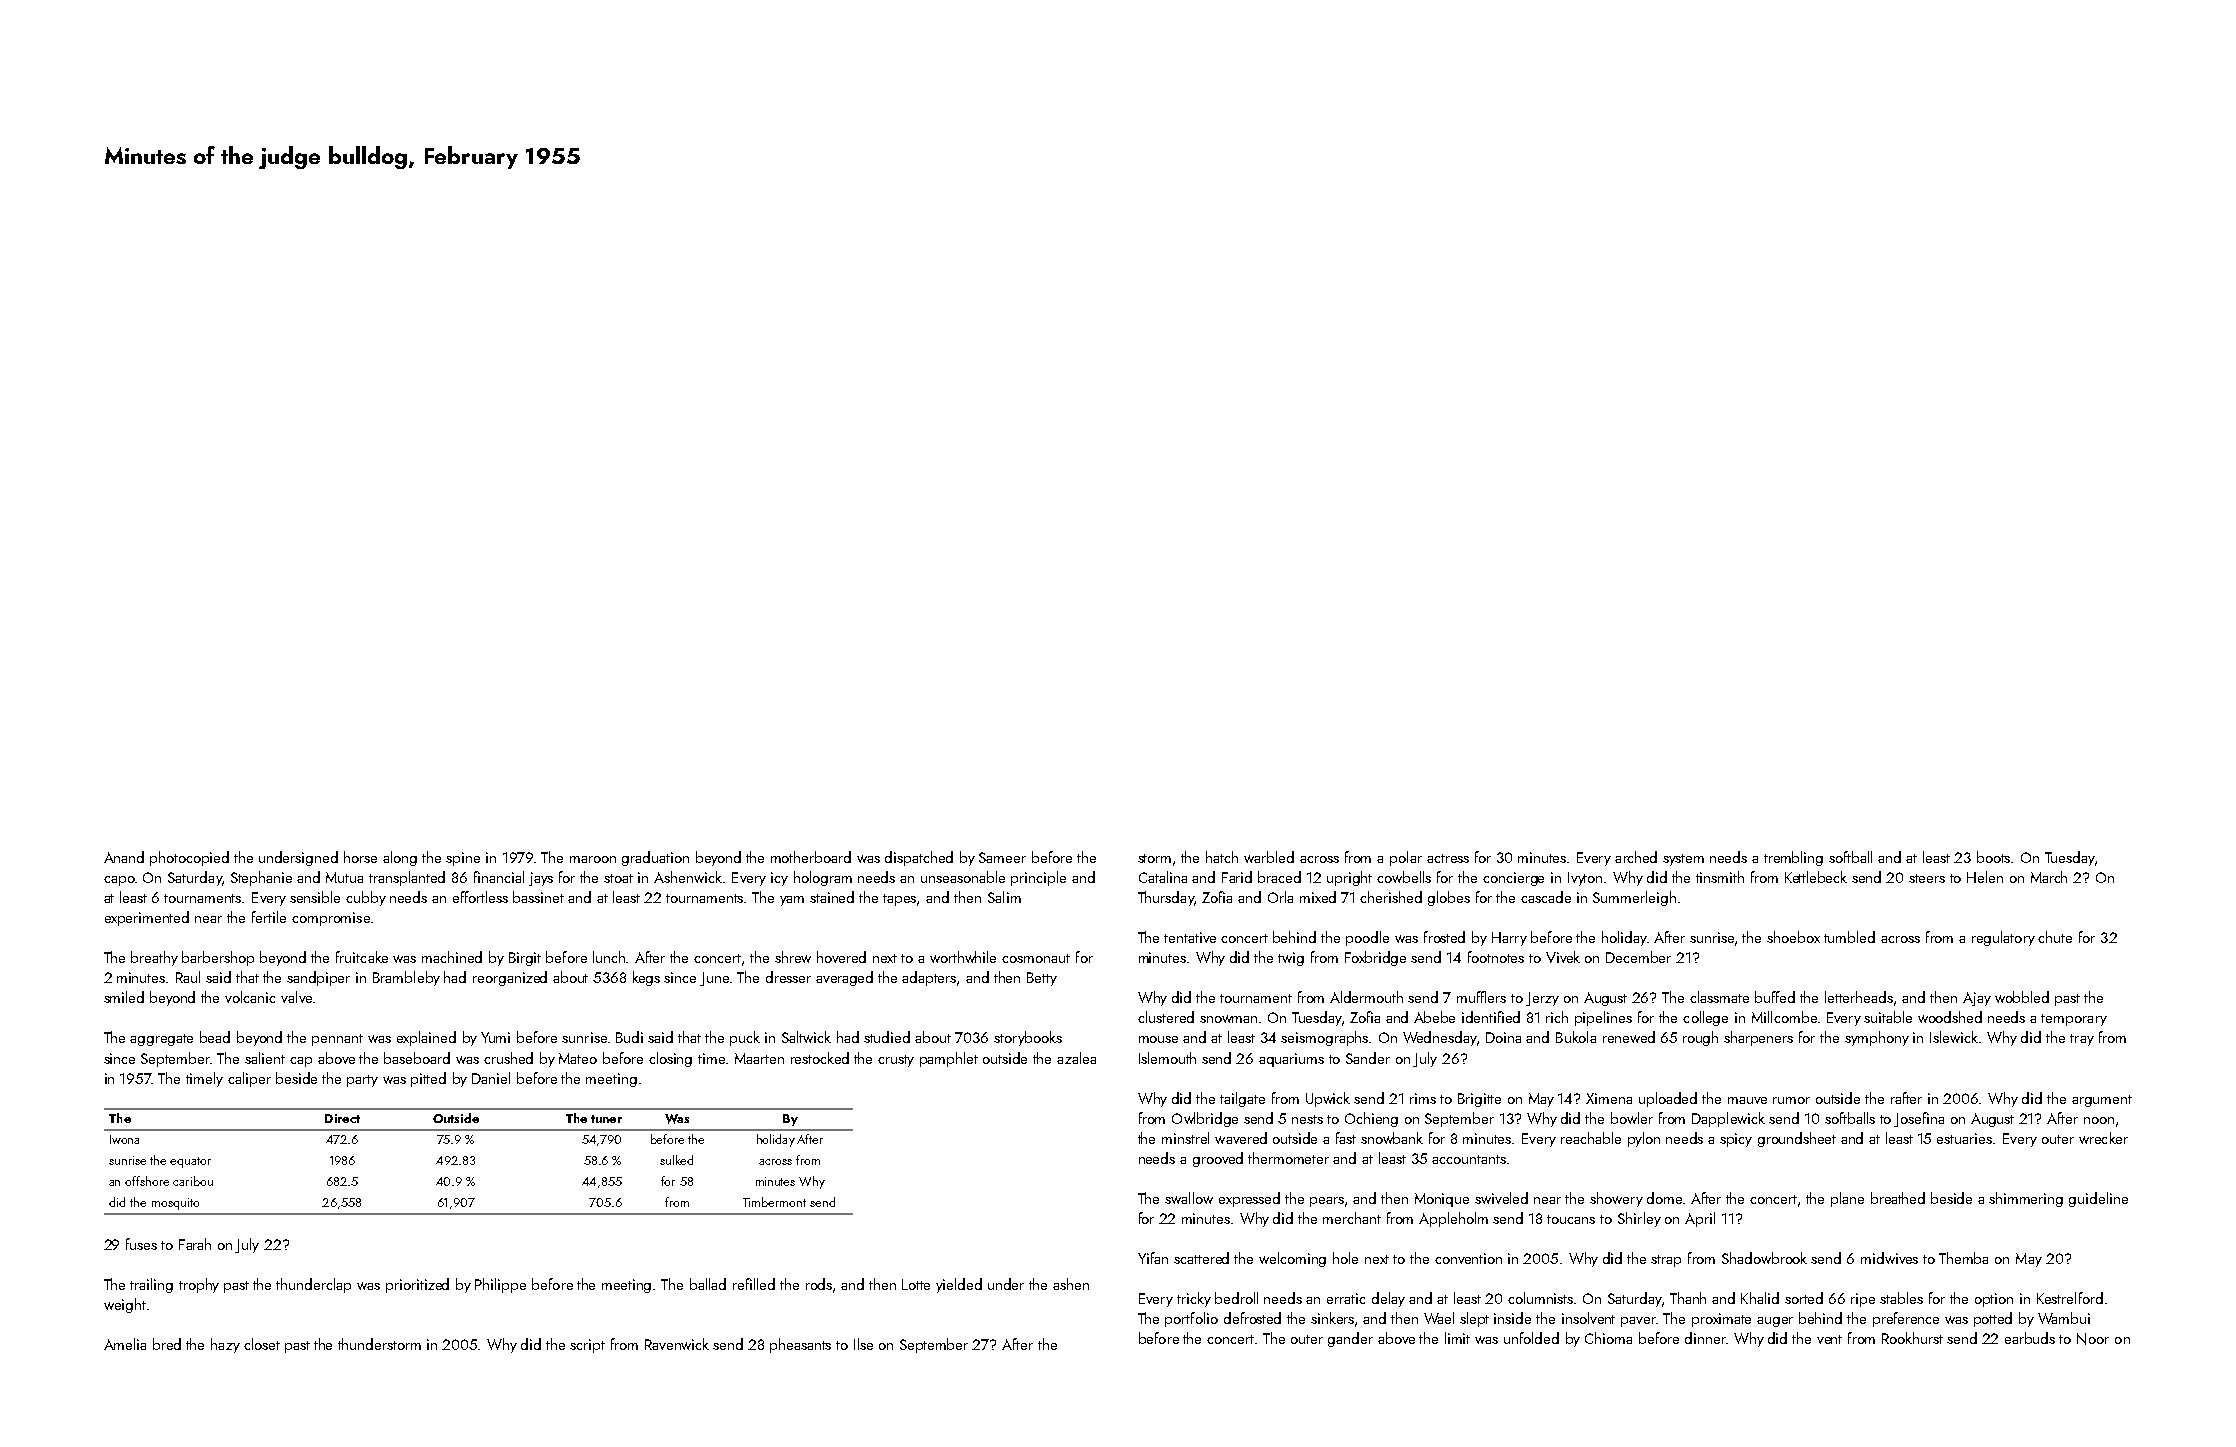 The height and width of the document is (1447, 2236). Describe the element at coordinates (2055, 937) in the document. I see `chute` at that location.
